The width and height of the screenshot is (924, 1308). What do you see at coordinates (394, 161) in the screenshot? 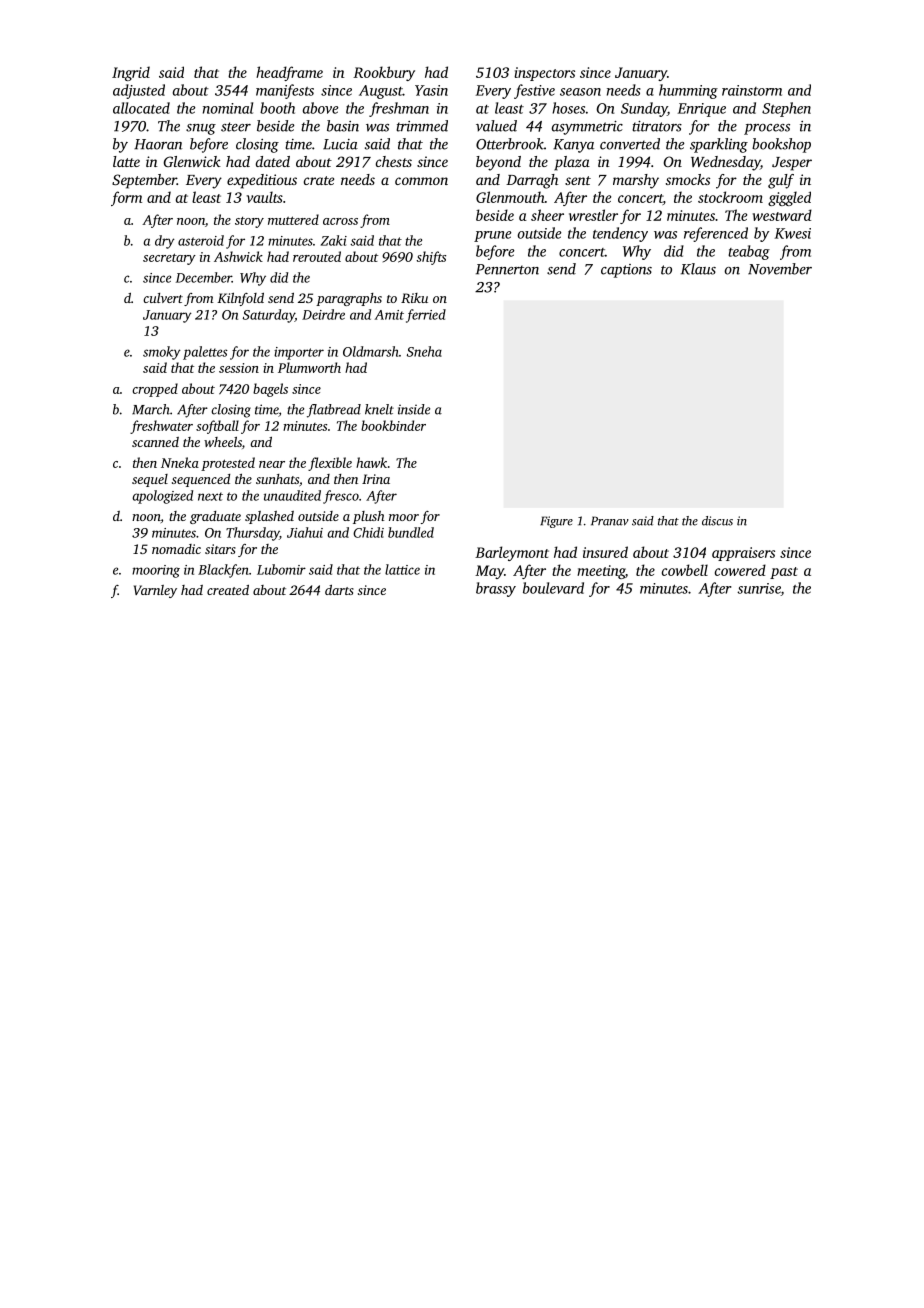
I see `chests` at bounding box center [394, 161].
